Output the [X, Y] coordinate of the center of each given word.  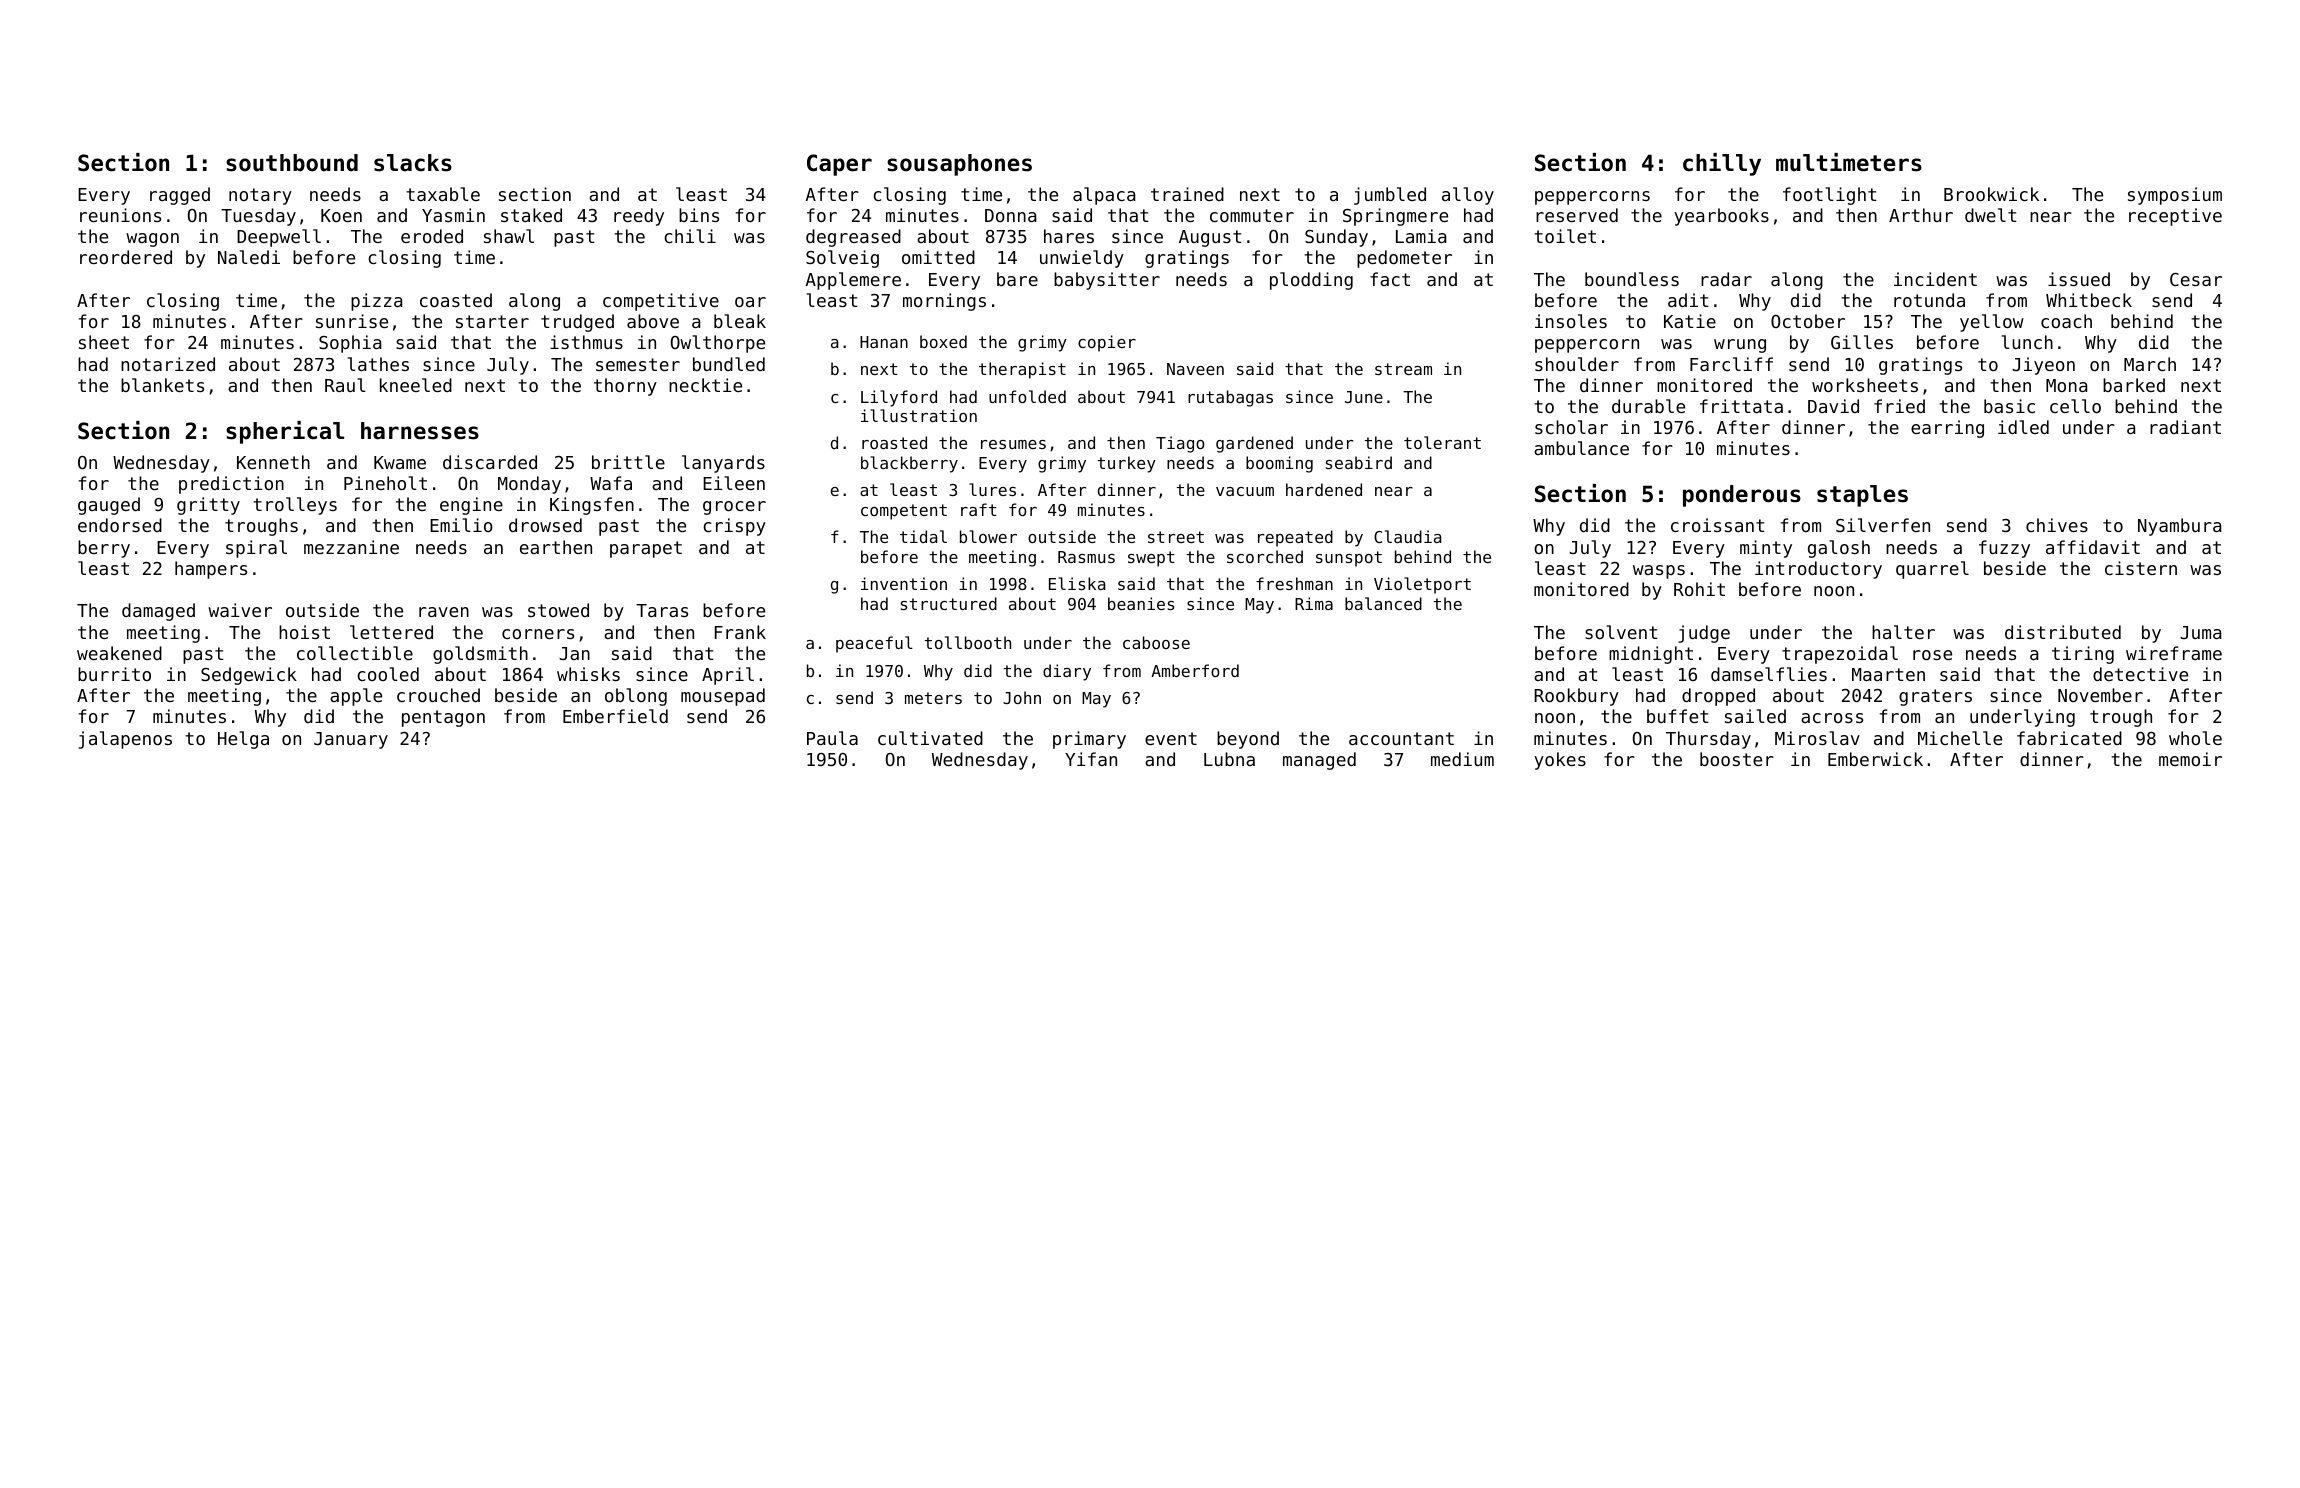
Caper [839, 165]
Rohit [1699, 589]
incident [1935, 279]
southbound [292, 163]
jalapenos [125, 740]
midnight [1651, 655]
